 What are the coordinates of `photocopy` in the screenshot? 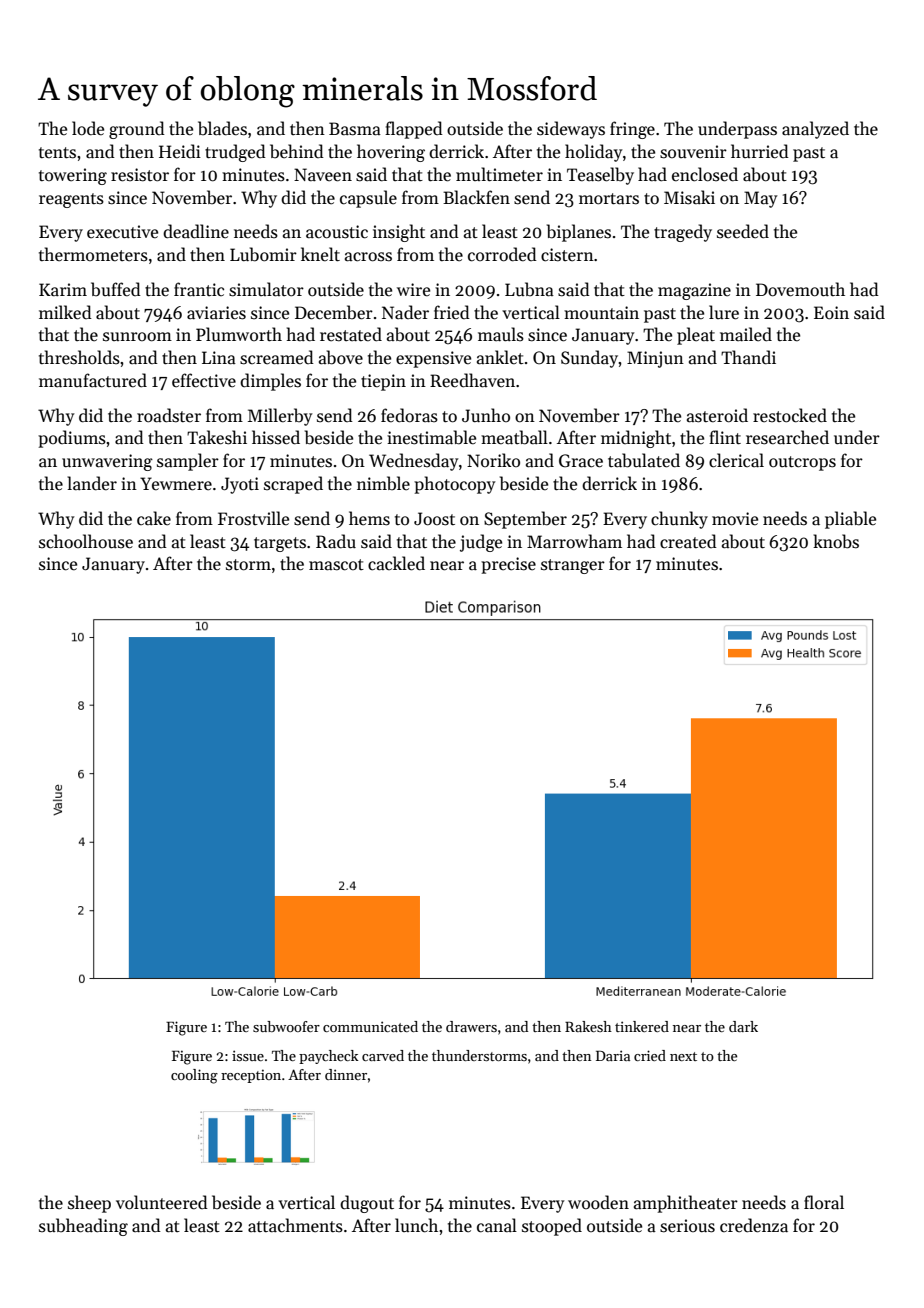 It's located at (455, 485).
